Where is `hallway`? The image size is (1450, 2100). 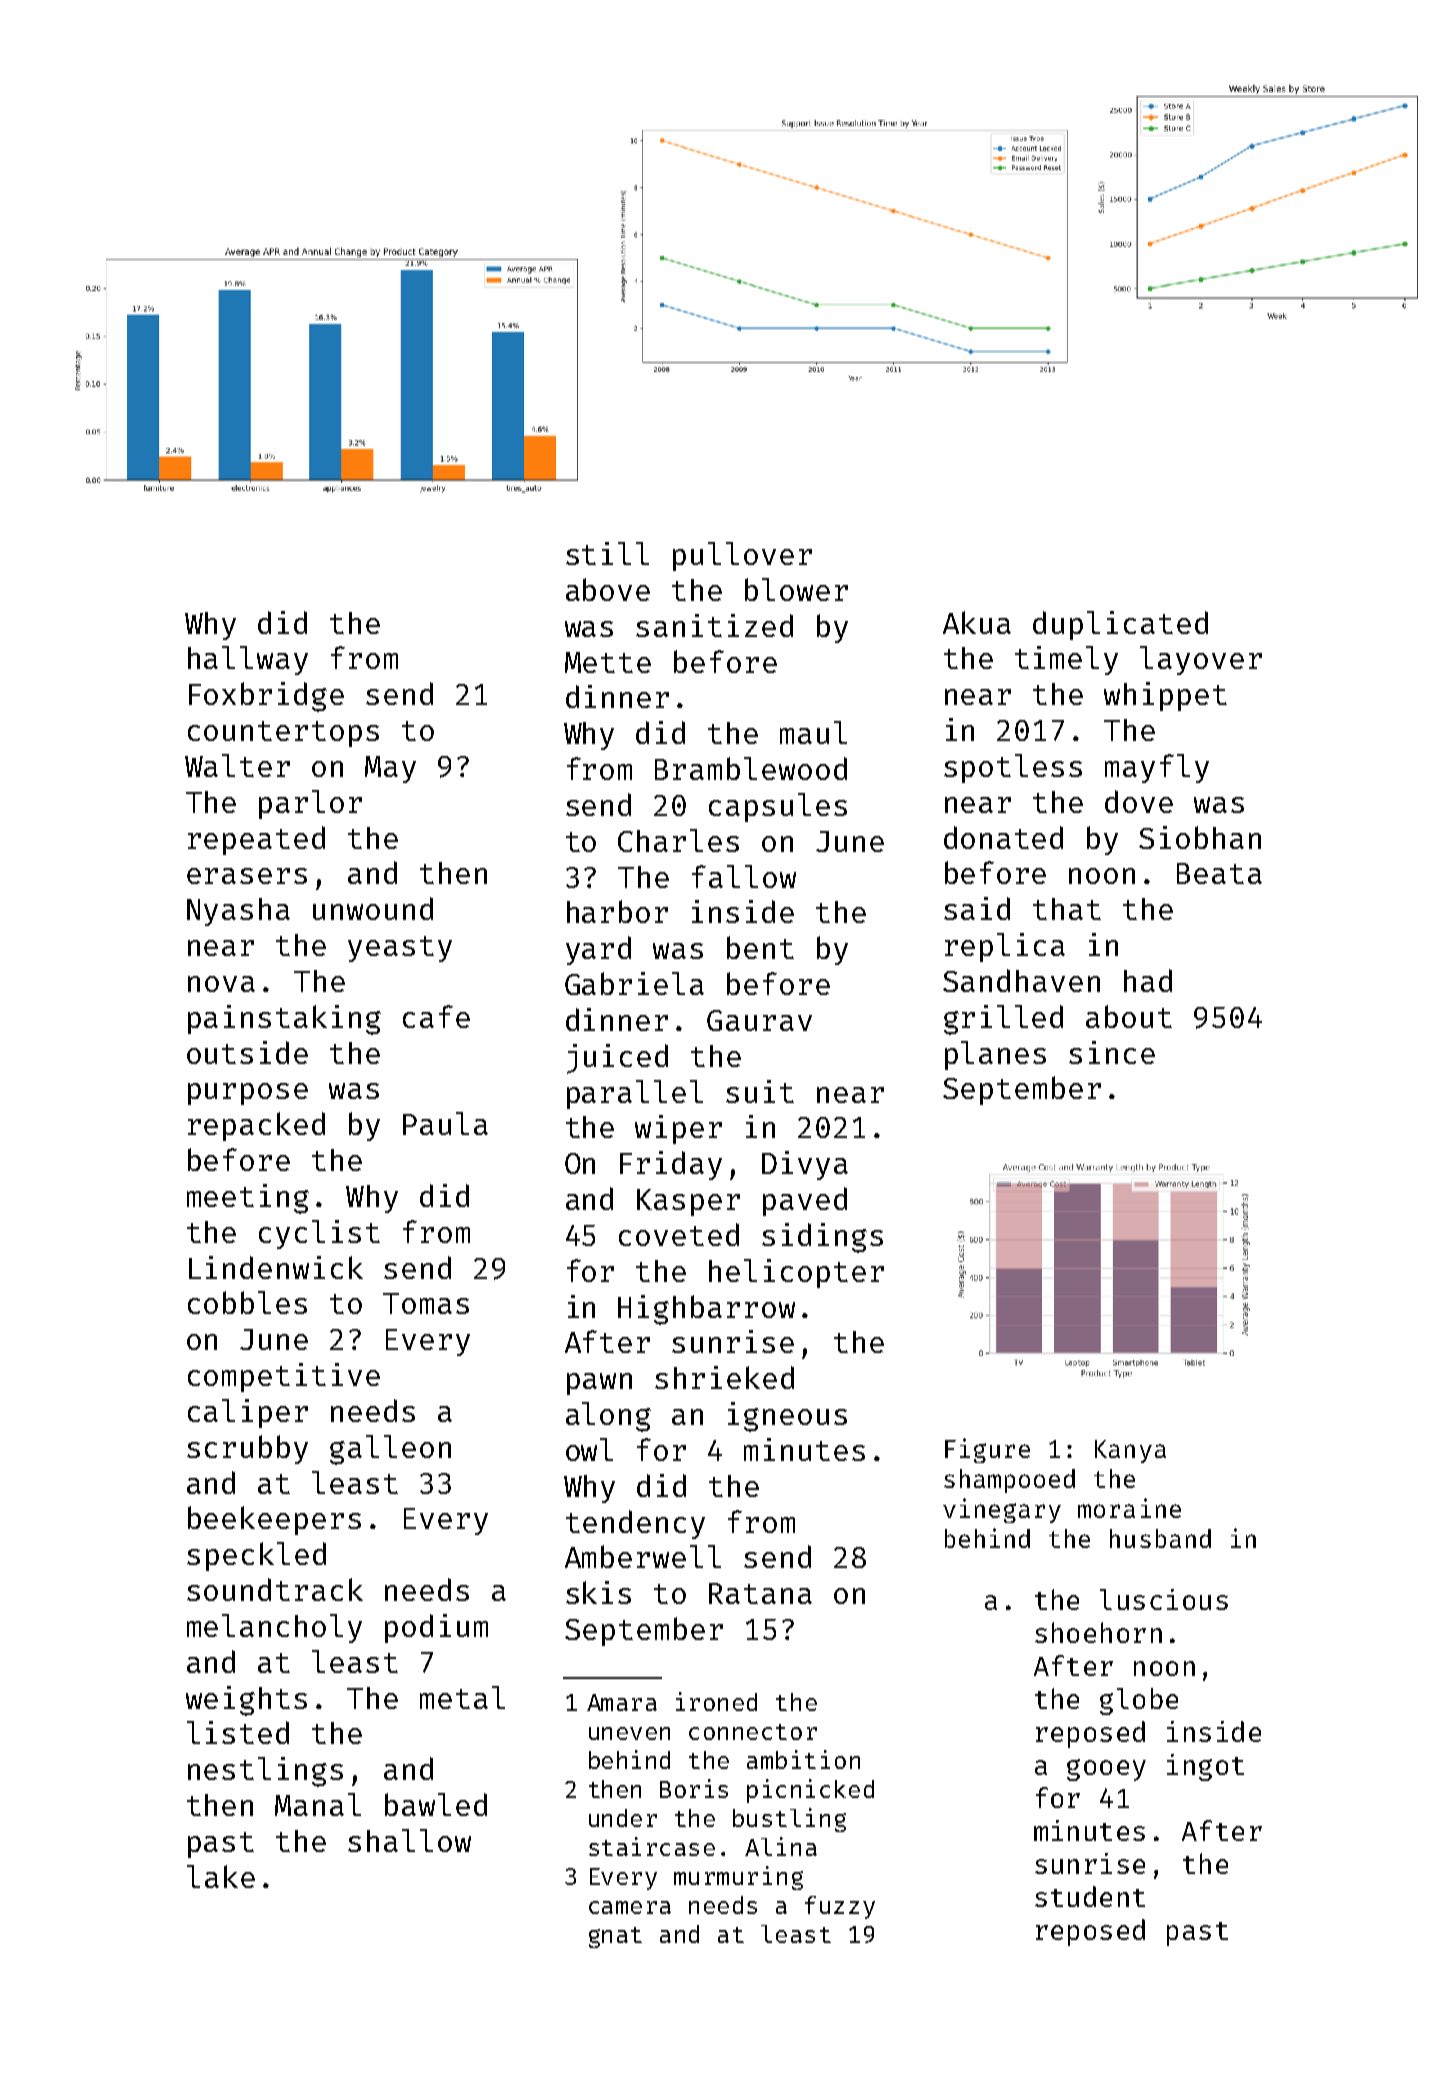 hallway is located at coordinates (248, 660).
